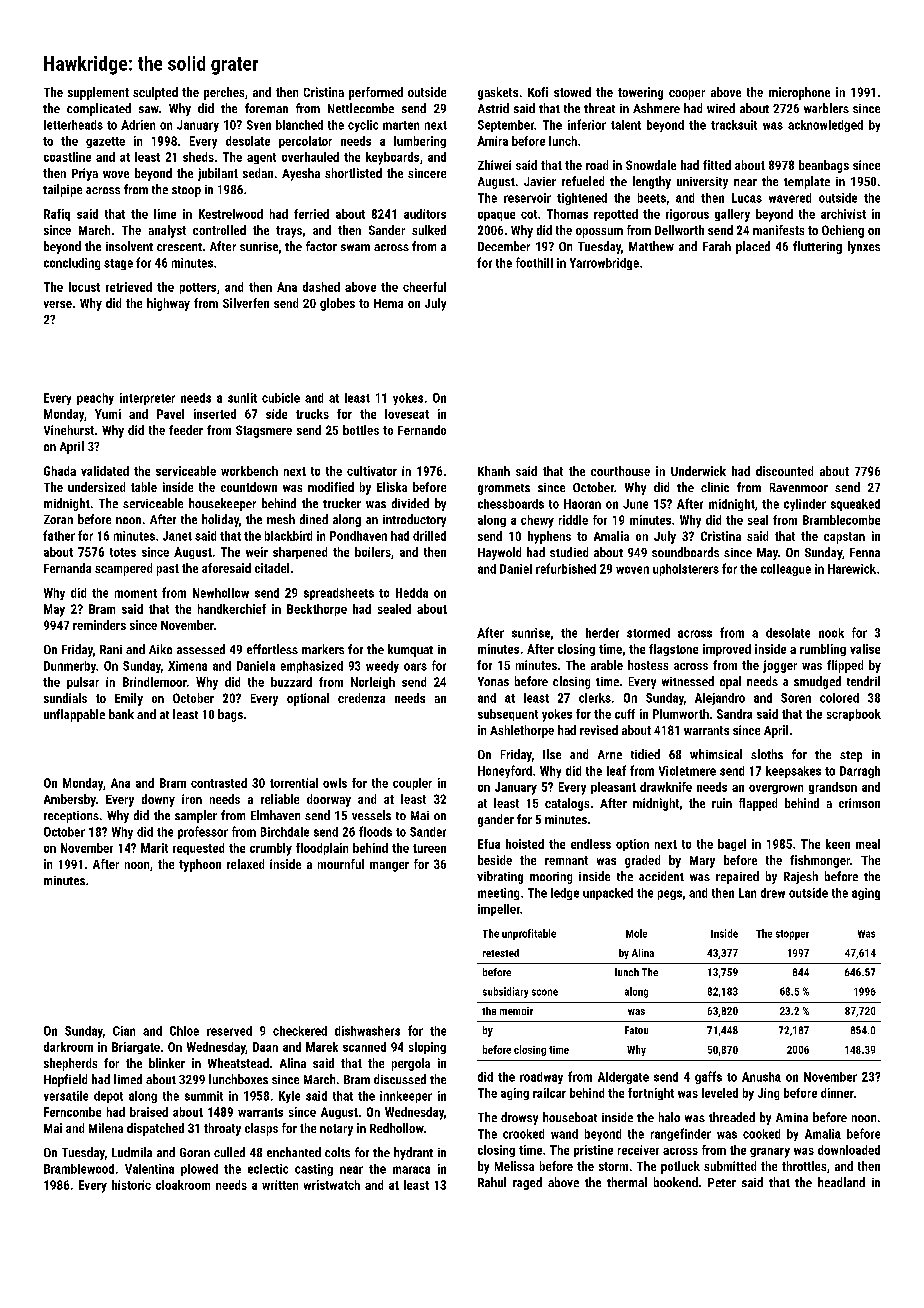 The width and height of the screenshot is (924, 1308). What do you see at coordinates (753, 247) in the screenshot?
I see `placed` at bounding box center [753, 247].
